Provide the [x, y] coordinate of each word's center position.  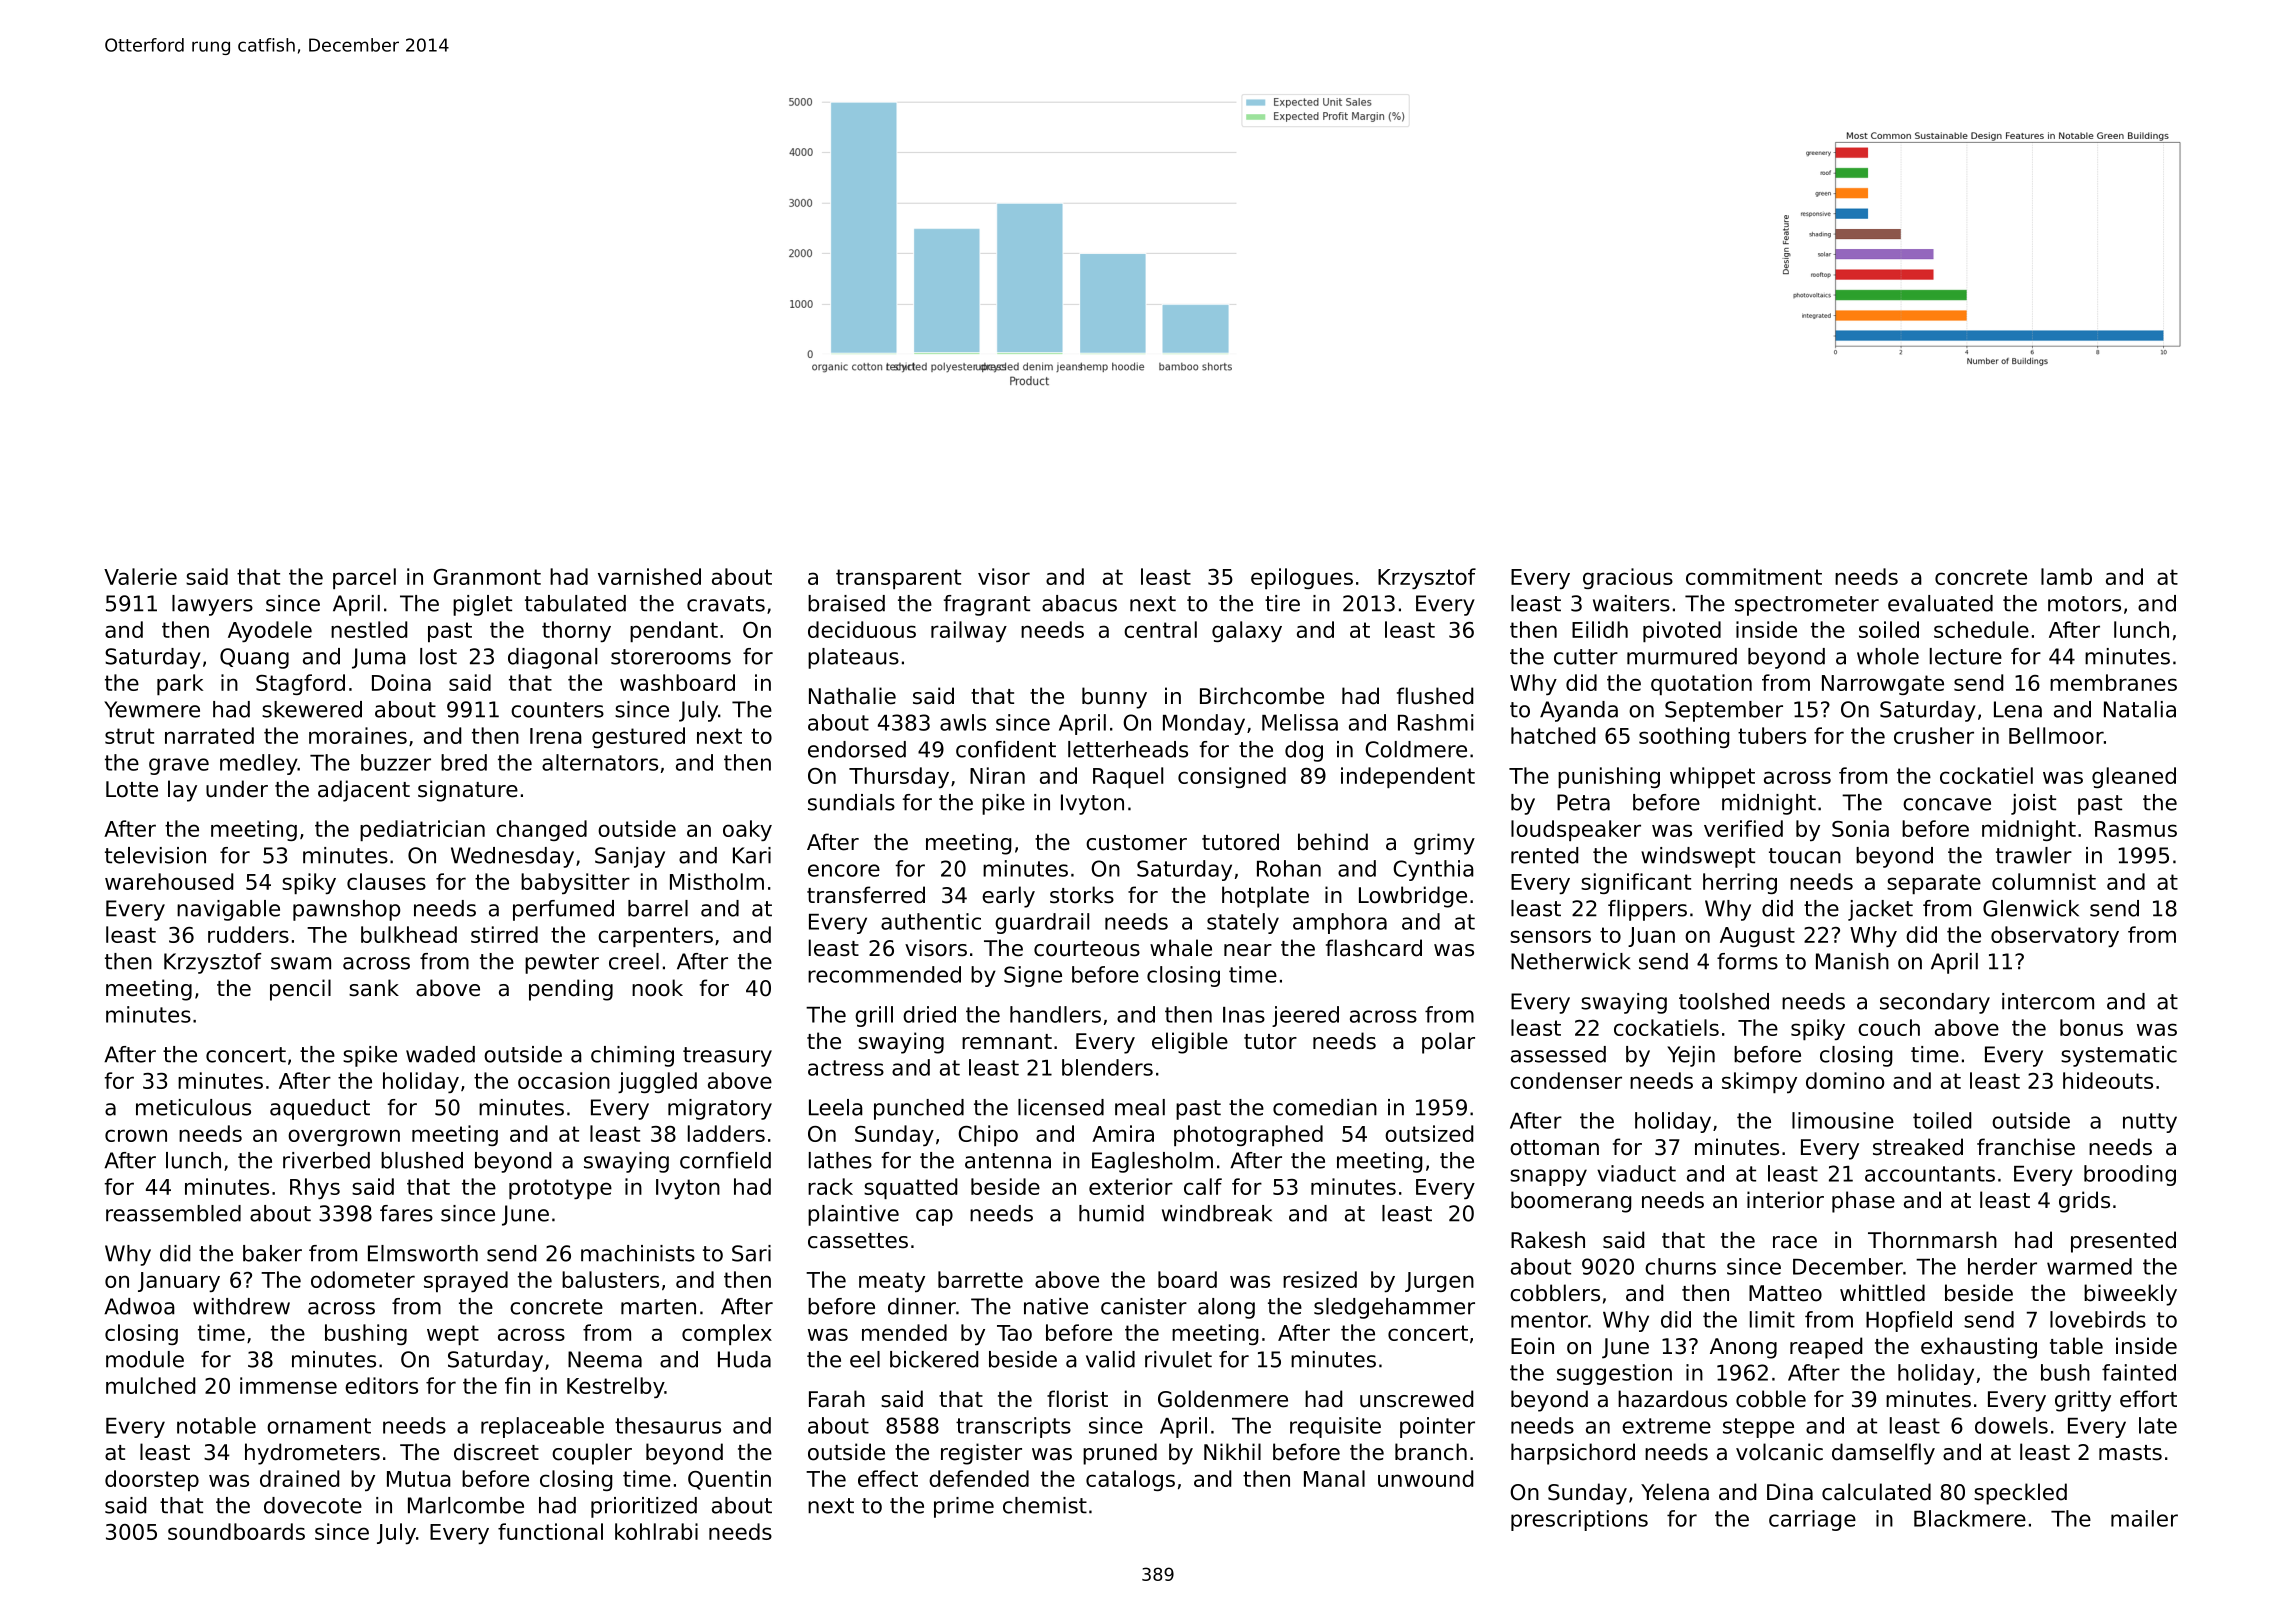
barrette [980, 1279]
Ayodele [270, 631]
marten [658, 1307]
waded [440, 1054]
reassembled [173, 1213]
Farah [837, 1399]
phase [1863, 1202]
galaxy [1247, 631]
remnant [1007, 1042]
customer [1136, 843]
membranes [2113, 682]
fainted [2139, 1372]
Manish [1852, 961]
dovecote [313, 1505]
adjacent [364, 791]
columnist [2044, 881]
